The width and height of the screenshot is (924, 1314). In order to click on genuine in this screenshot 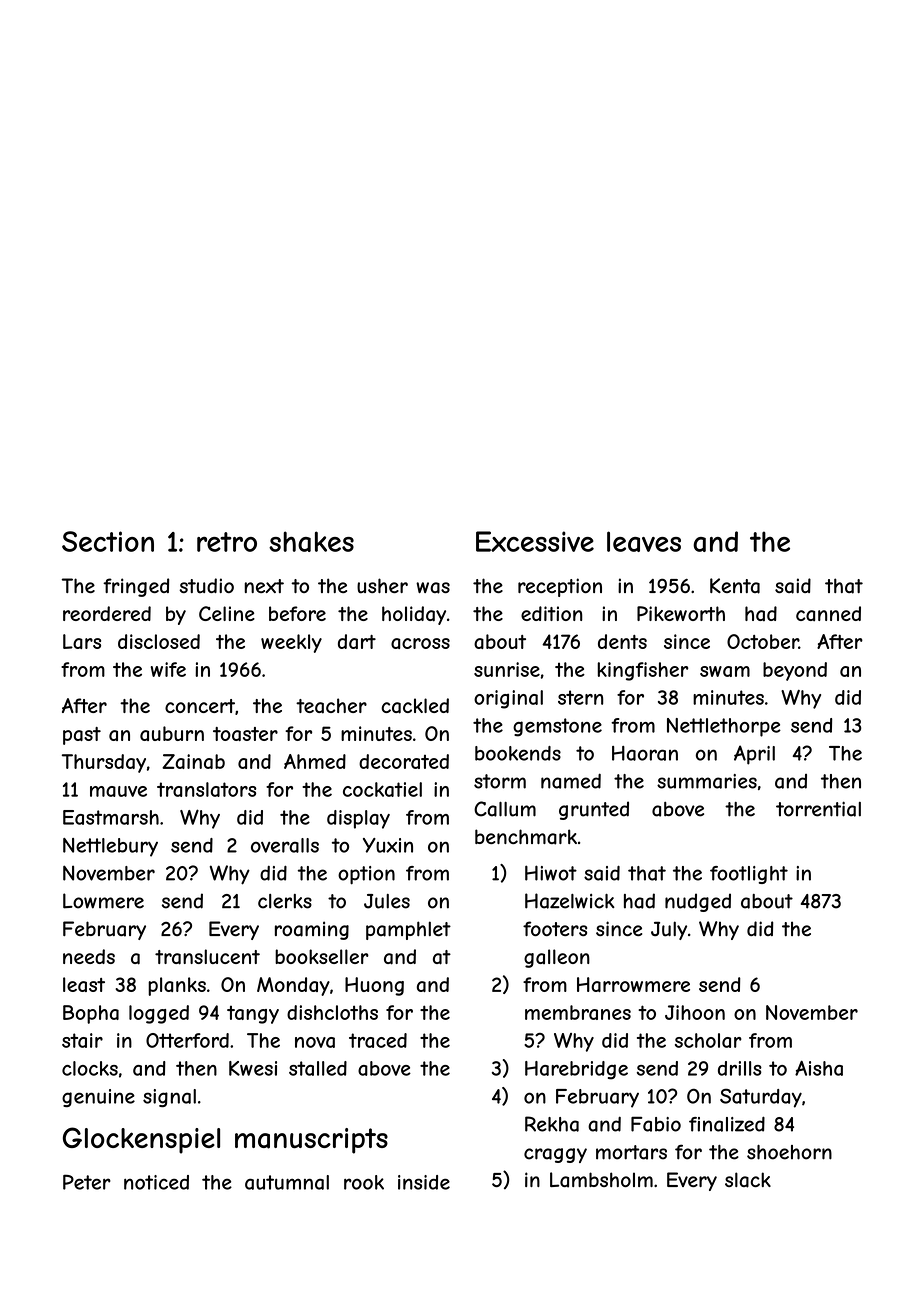, I will do `click(98, 1098)`.
